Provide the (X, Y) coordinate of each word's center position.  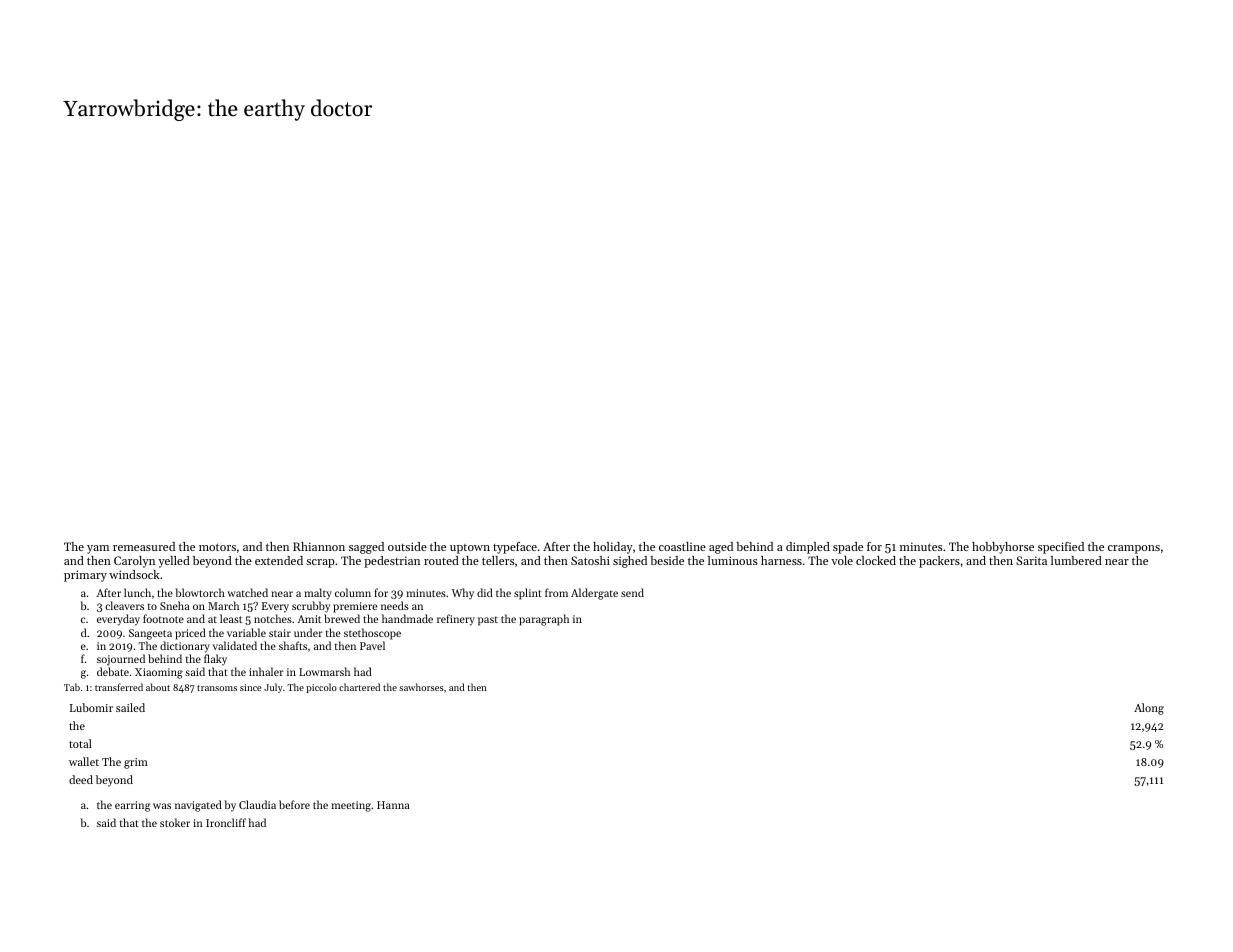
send (632, 592)
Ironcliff (226, 822)
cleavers (124, 605)
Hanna (393, 805)
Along (1149, 709)
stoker (175, 822)
